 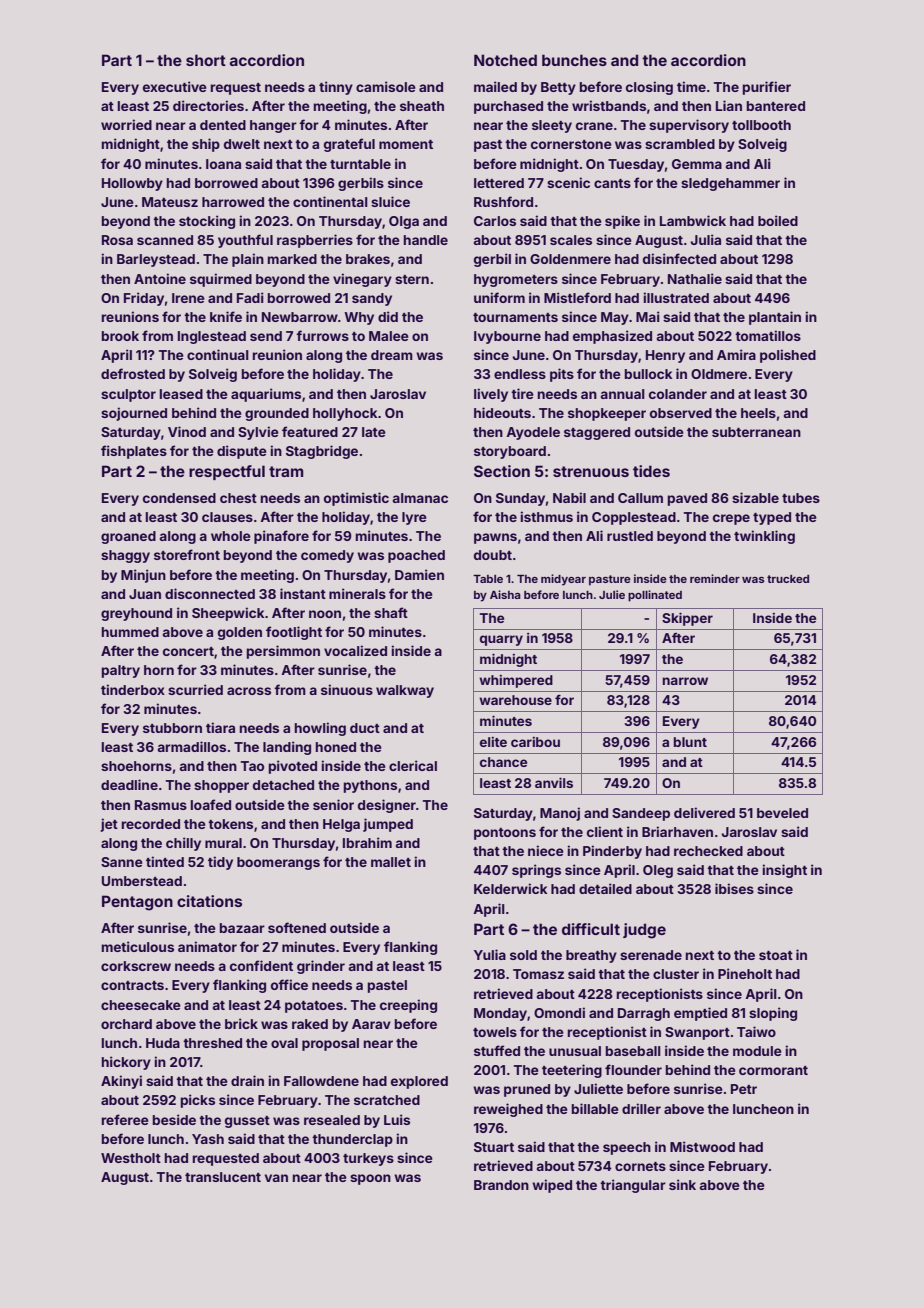 What do you see at coordinates (682, 1184) in the image?
I see `sink` at bounding box center [682, 1184].
